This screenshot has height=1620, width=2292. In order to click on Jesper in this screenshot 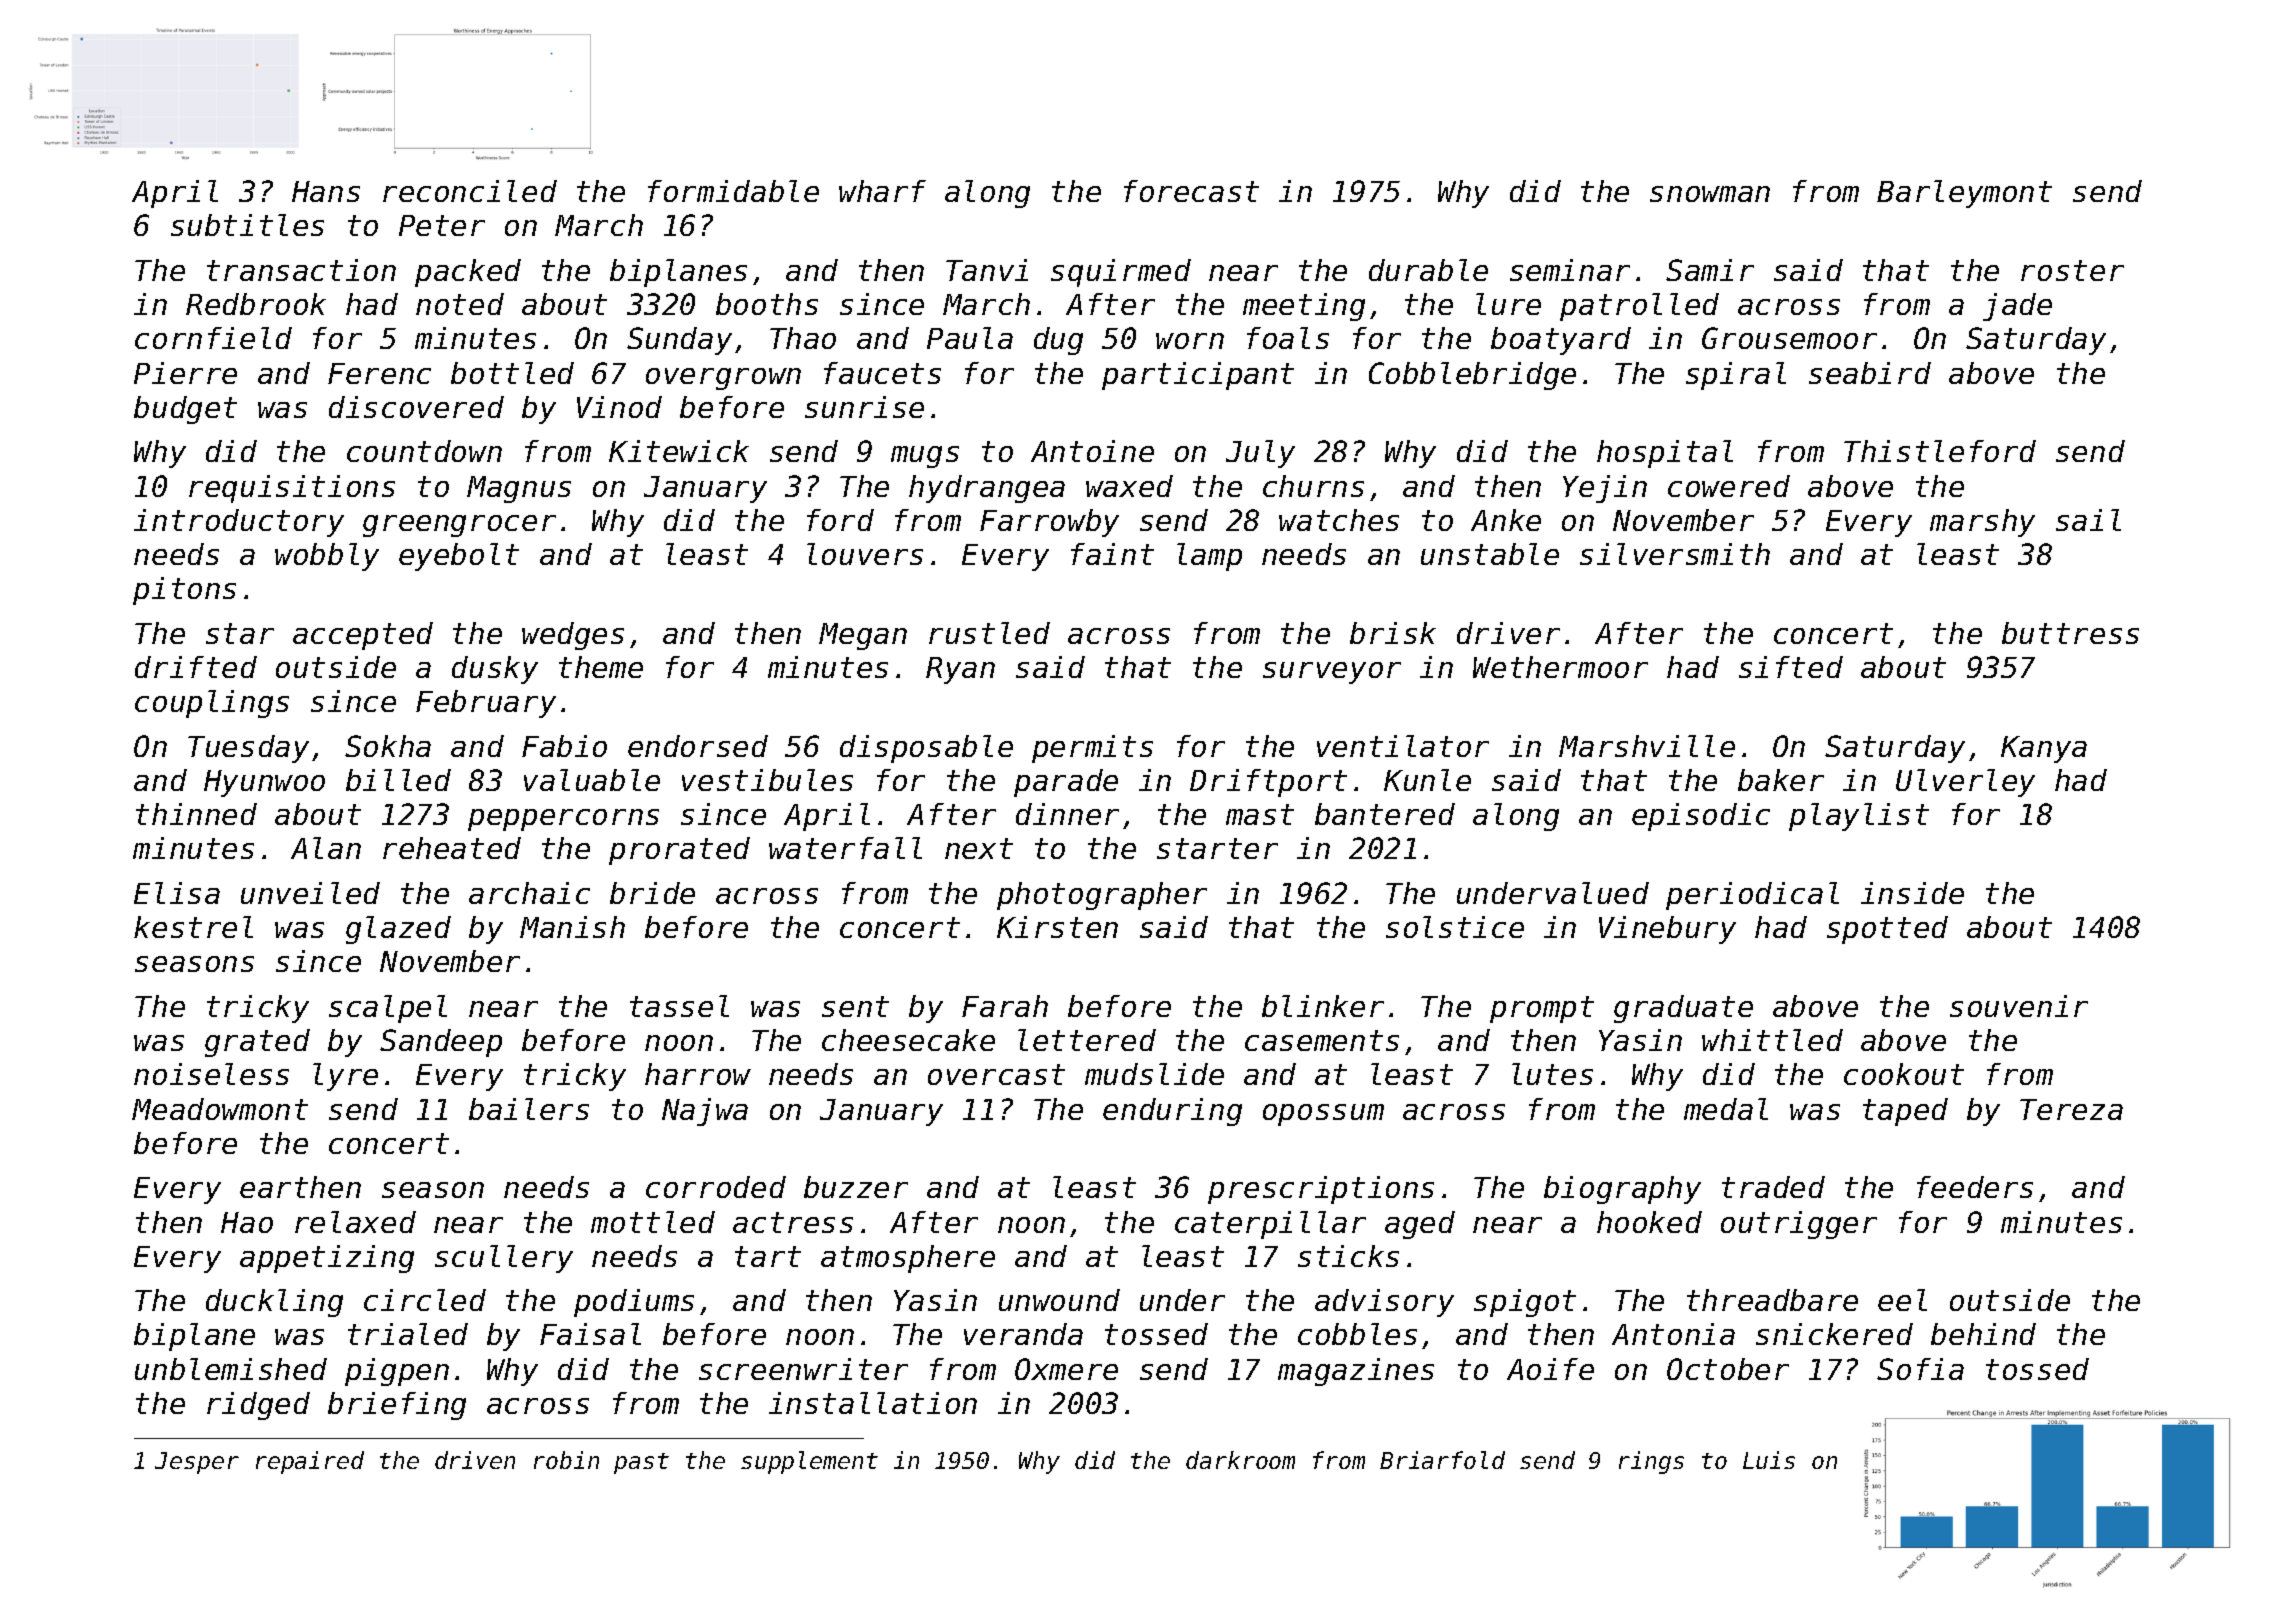, I will do `click(197, 1463)`.
